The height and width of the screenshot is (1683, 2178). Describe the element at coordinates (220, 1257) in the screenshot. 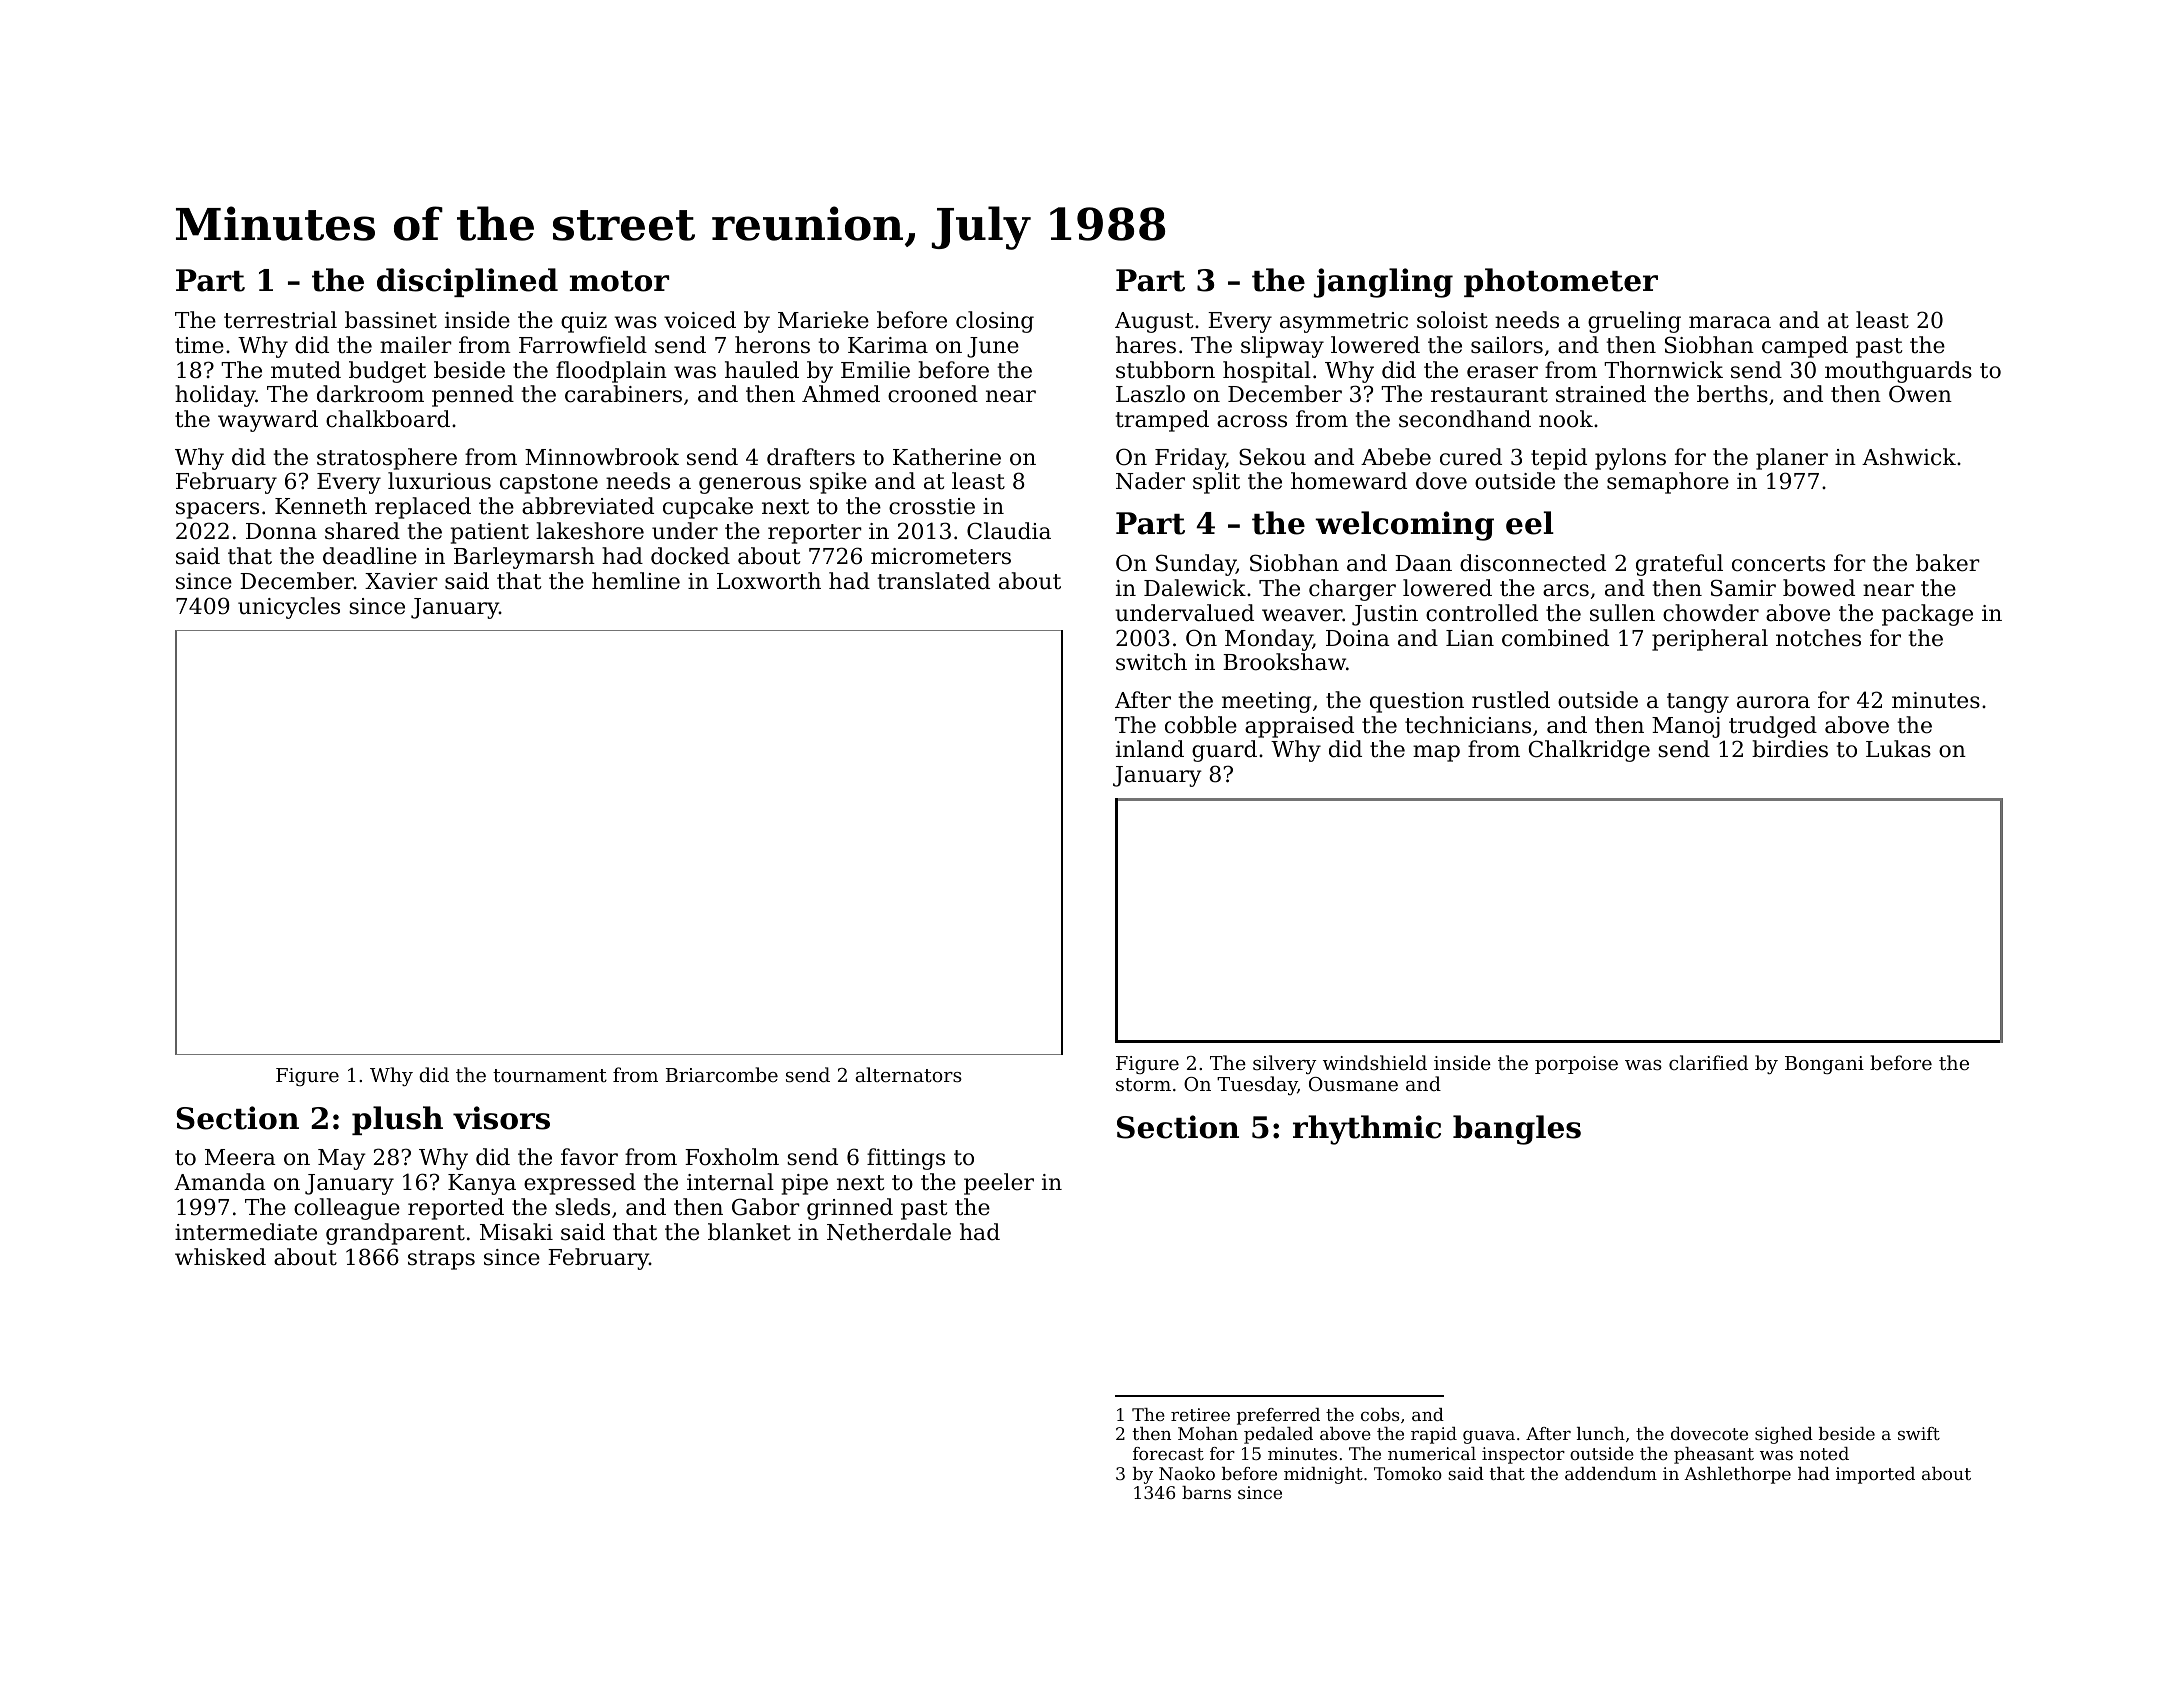

I see `whisked` at that location.
